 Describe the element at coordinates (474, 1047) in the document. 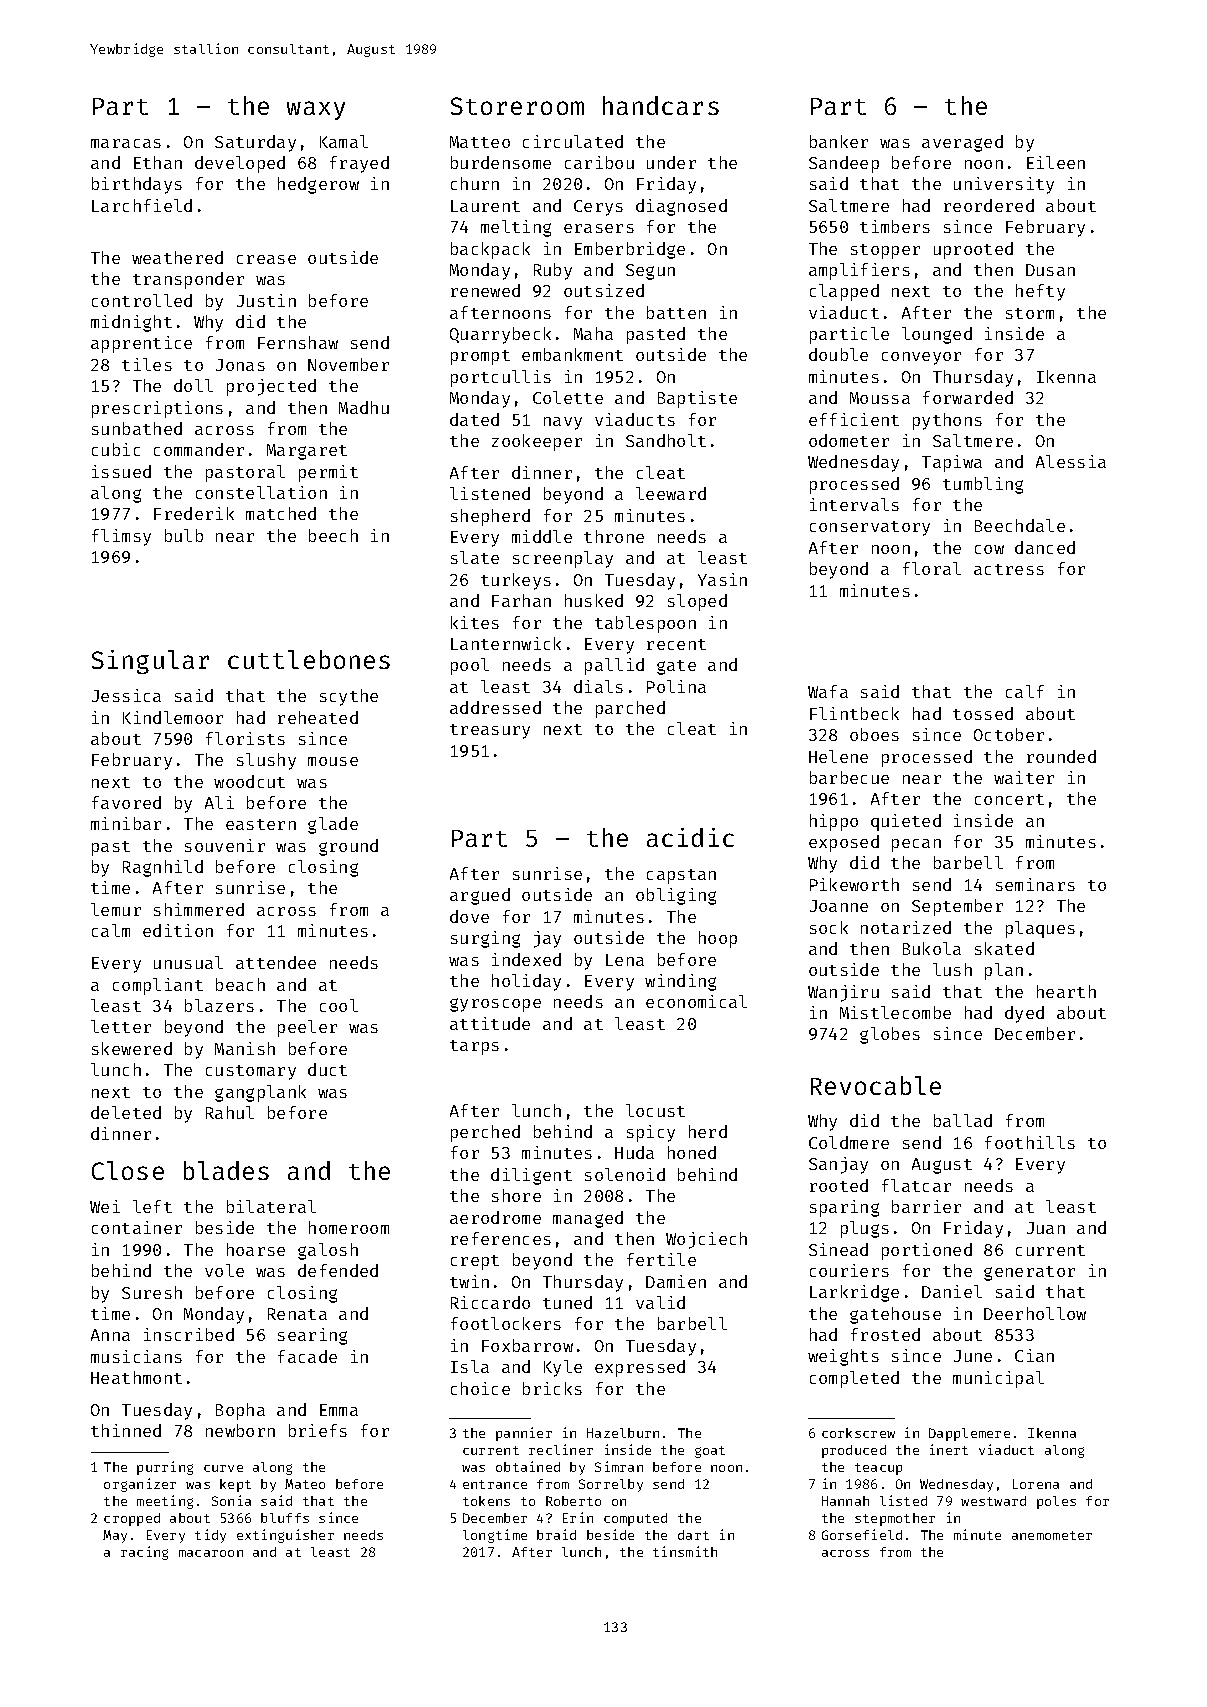

I see `tarps` at that location.
